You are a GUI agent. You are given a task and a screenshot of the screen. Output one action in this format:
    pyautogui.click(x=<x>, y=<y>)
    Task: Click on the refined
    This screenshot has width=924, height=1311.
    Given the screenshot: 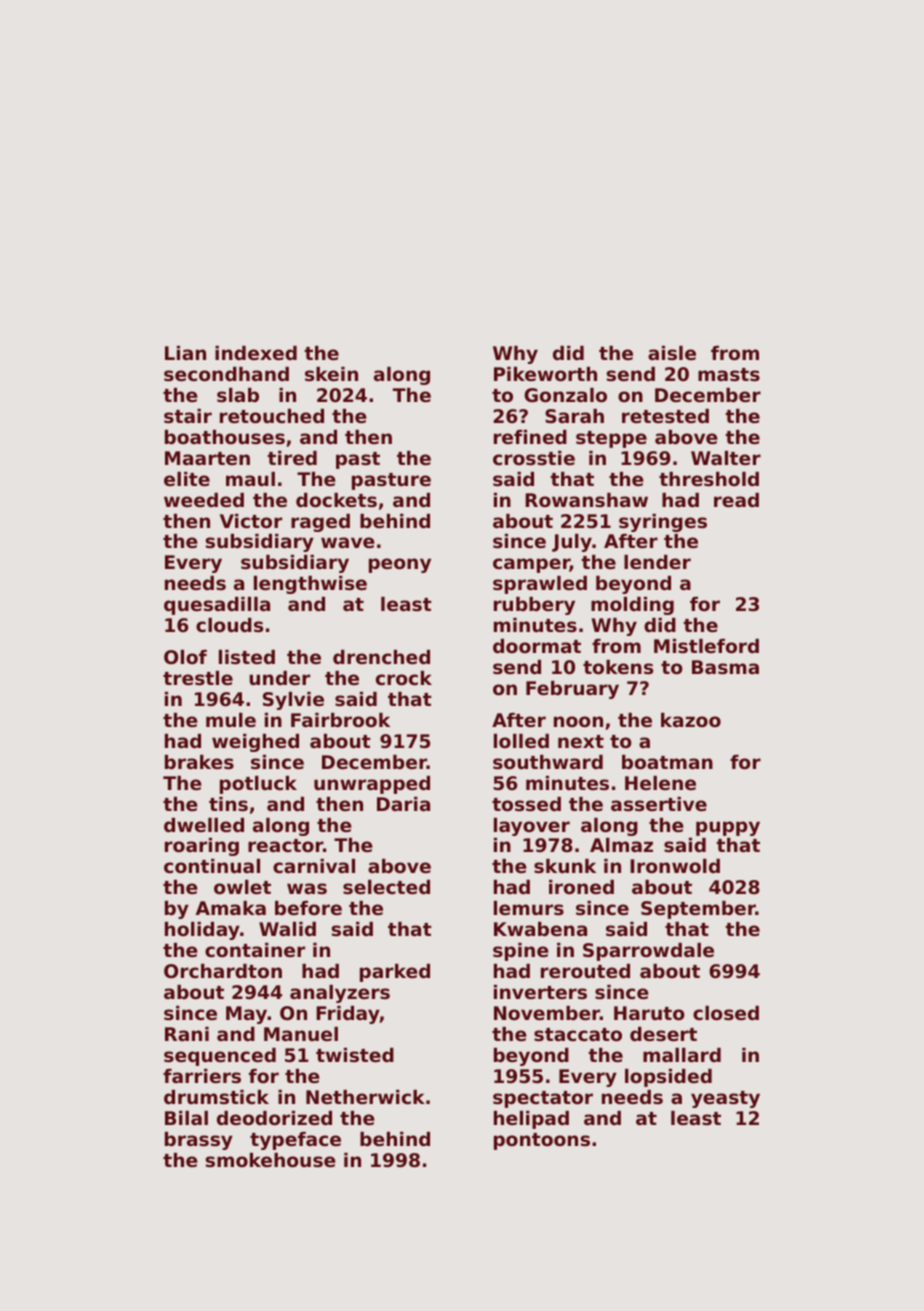 What is the action you would take?
    pyautogui.click(x=530, y=437)
